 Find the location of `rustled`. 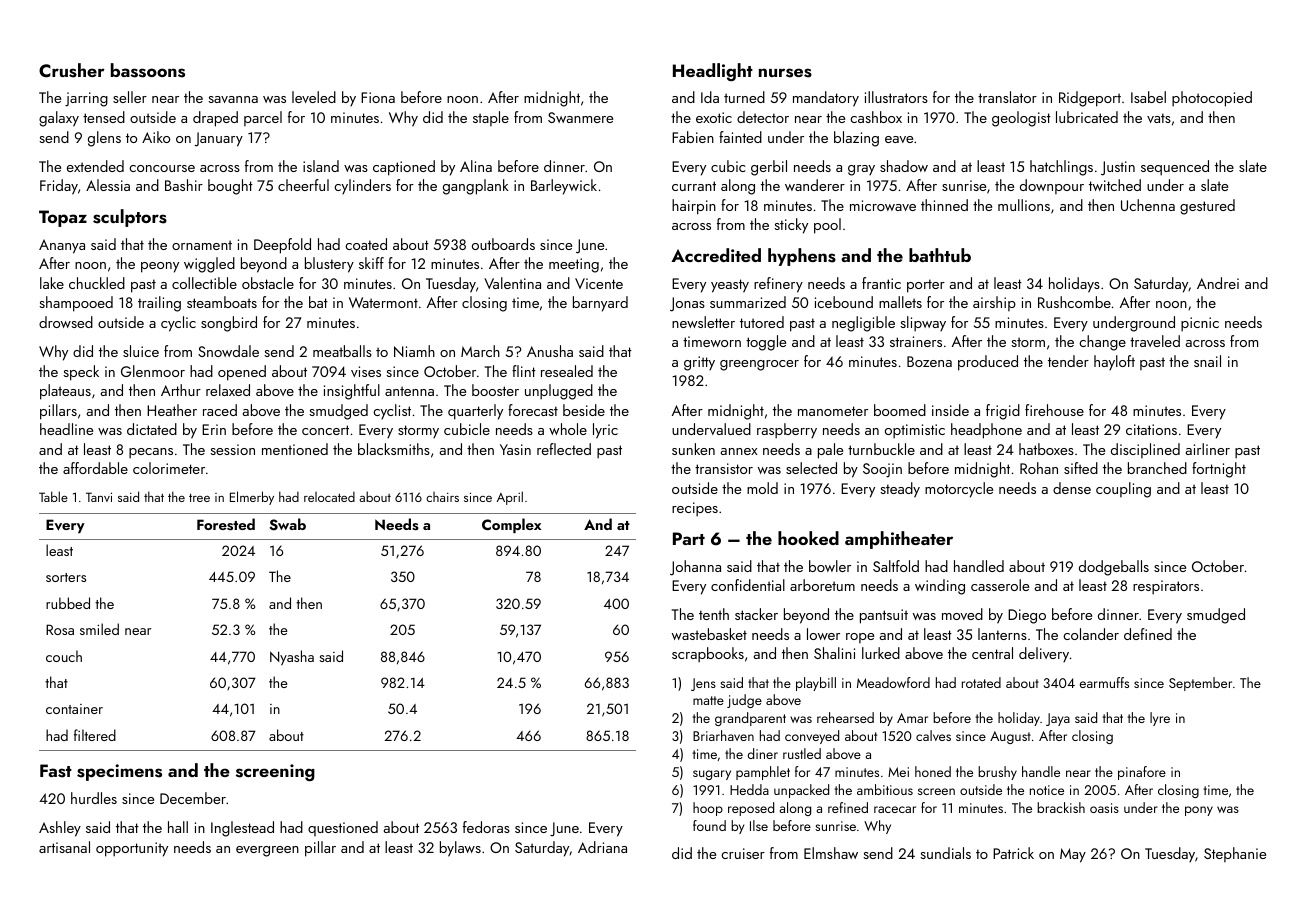

rustled is located at coordinates (802, 753).
